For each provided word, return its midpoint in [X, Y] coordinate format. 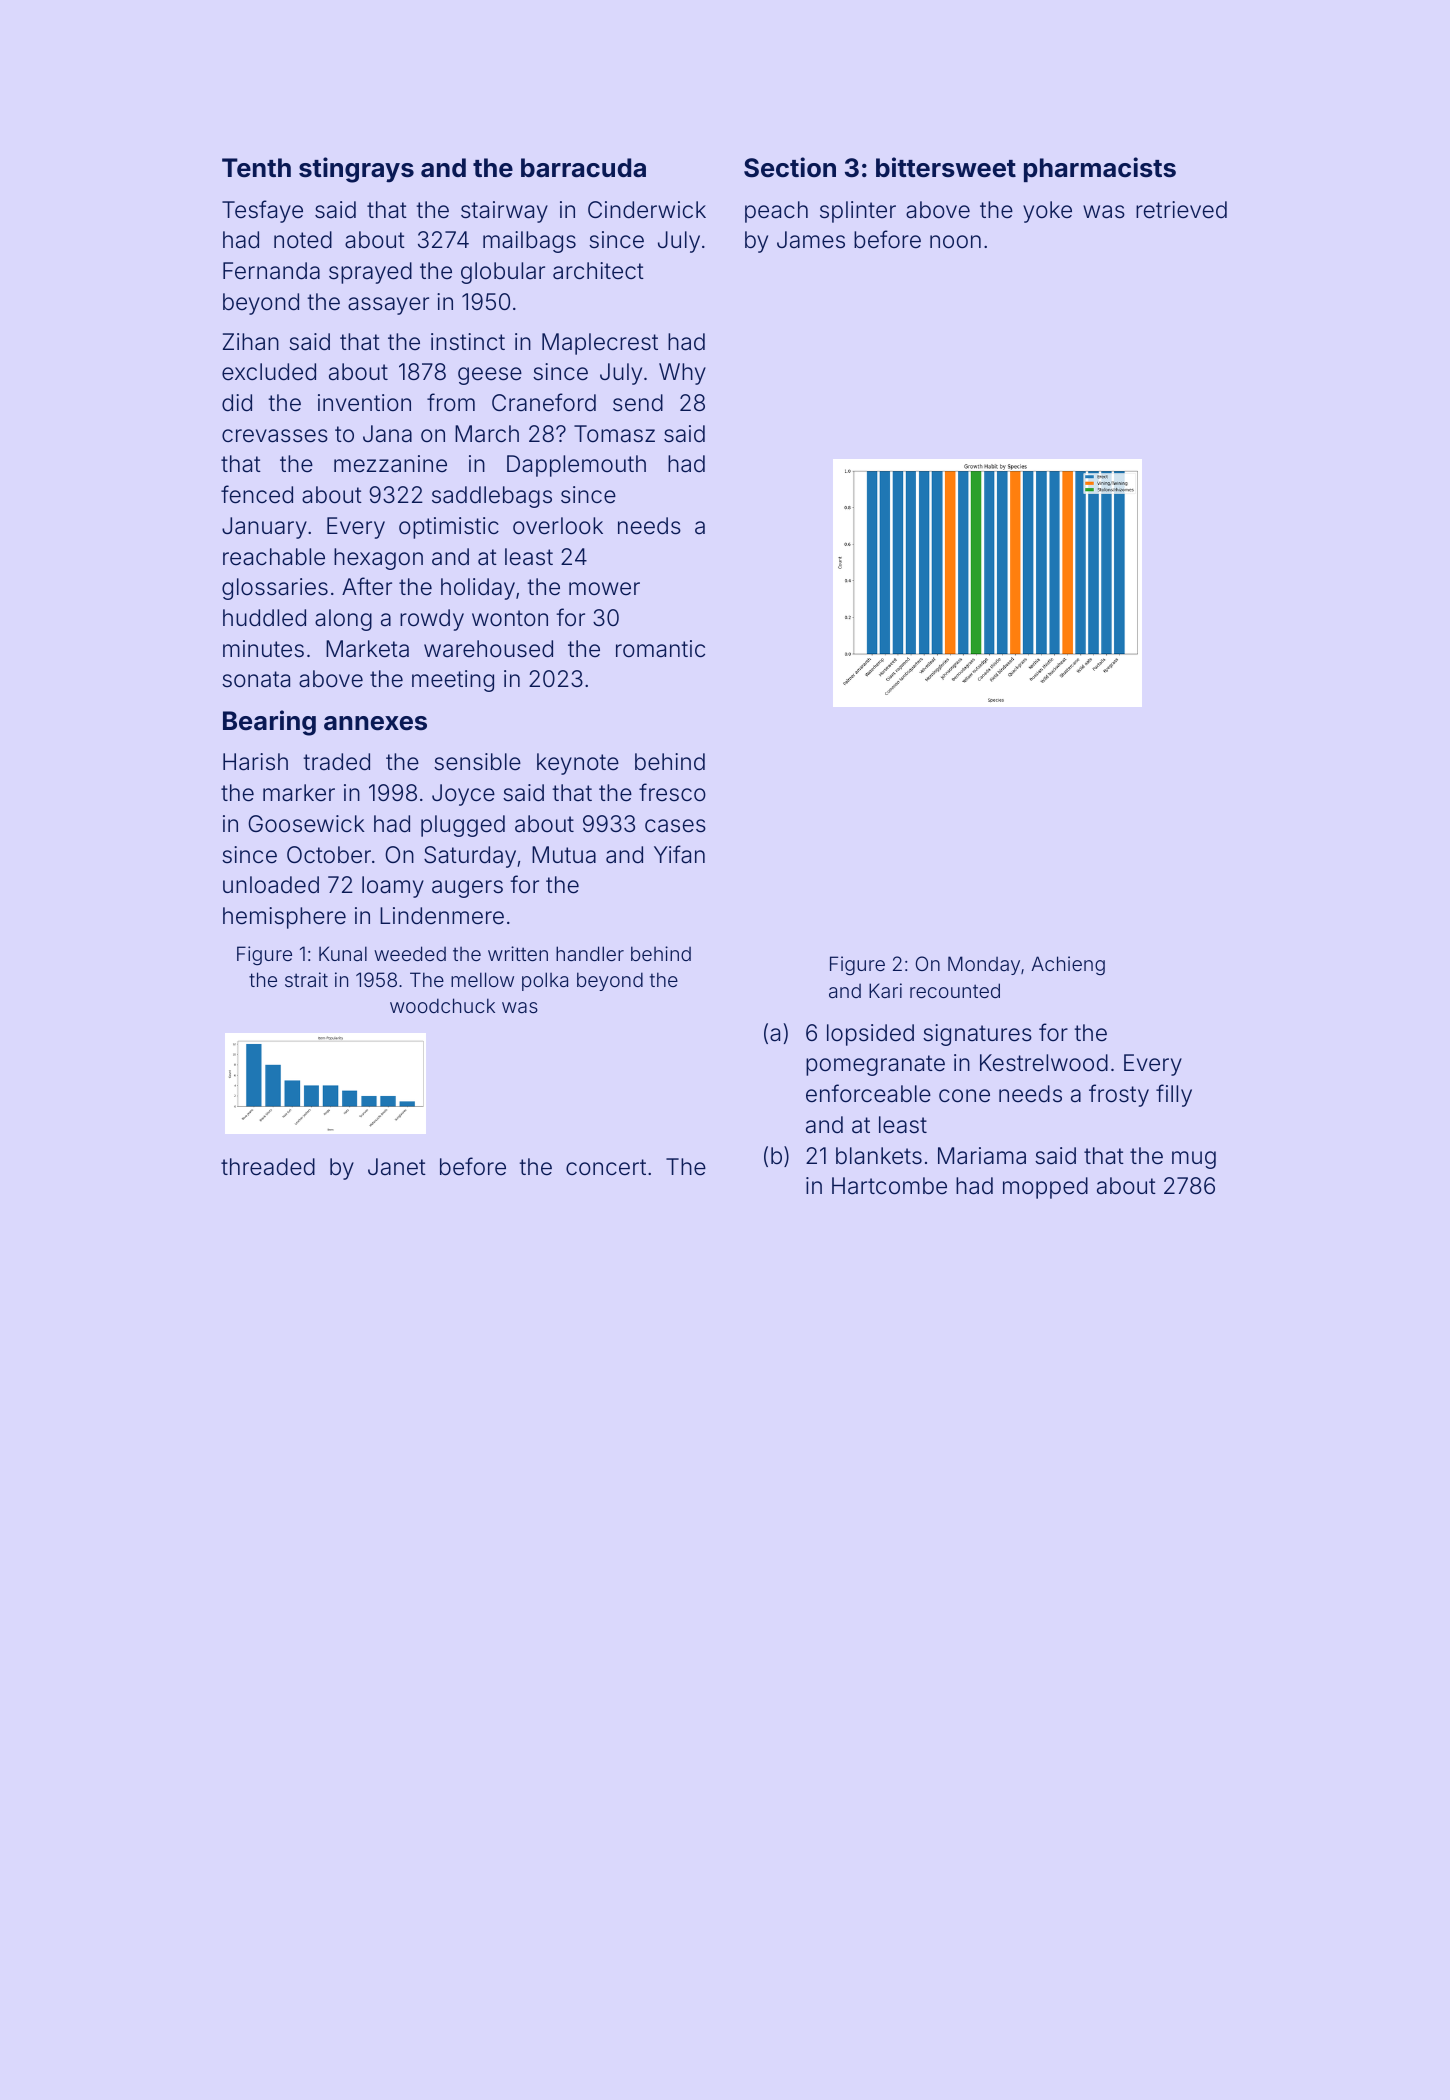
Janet [397, 1167]
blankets [879, 1156]
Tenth [256, 168]
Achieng [1068, 965]
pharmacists [1100, 169]
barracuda [583, 168]
